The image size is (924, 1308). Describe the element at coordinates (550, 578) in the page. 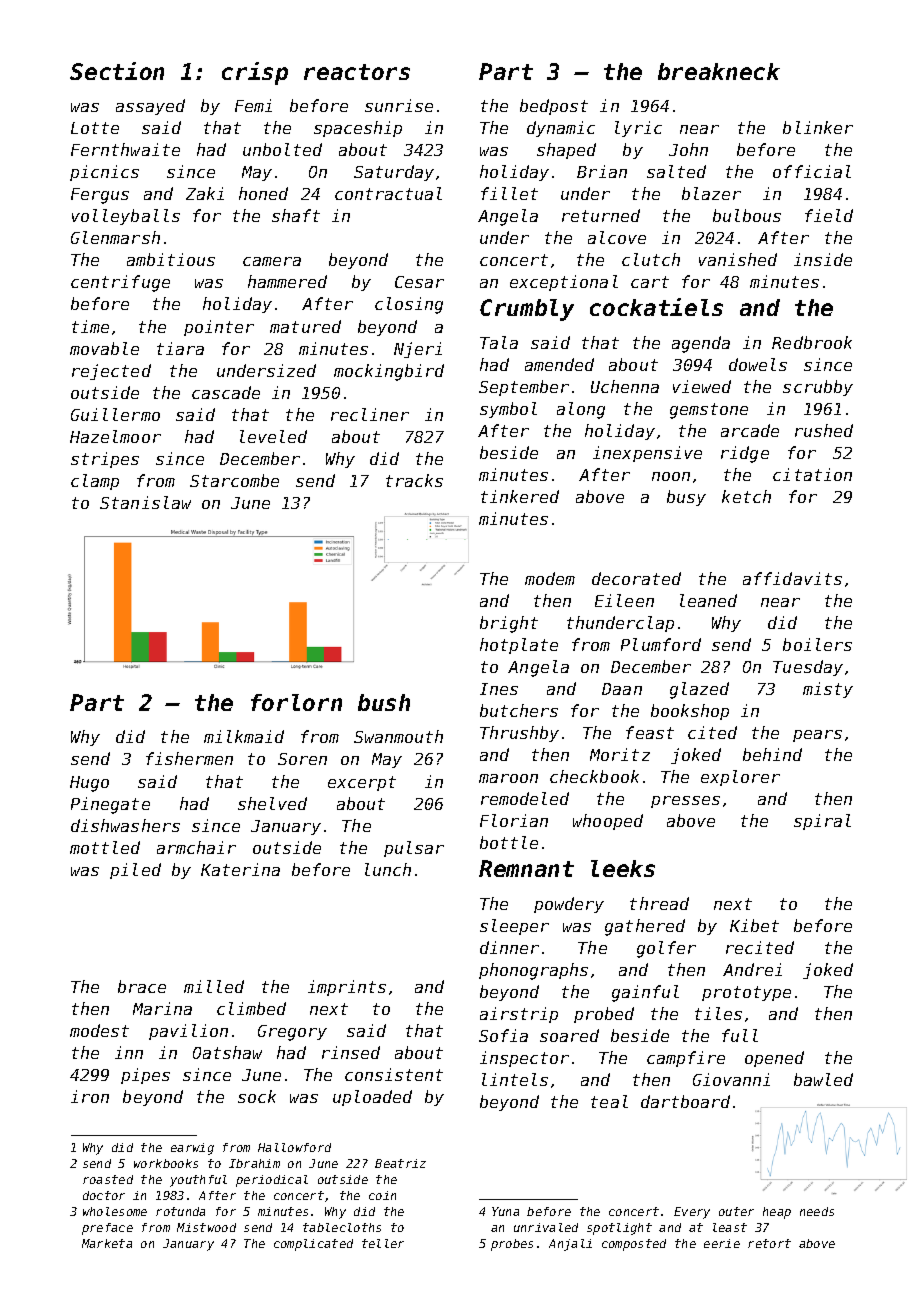

I see `modem` at that location.
